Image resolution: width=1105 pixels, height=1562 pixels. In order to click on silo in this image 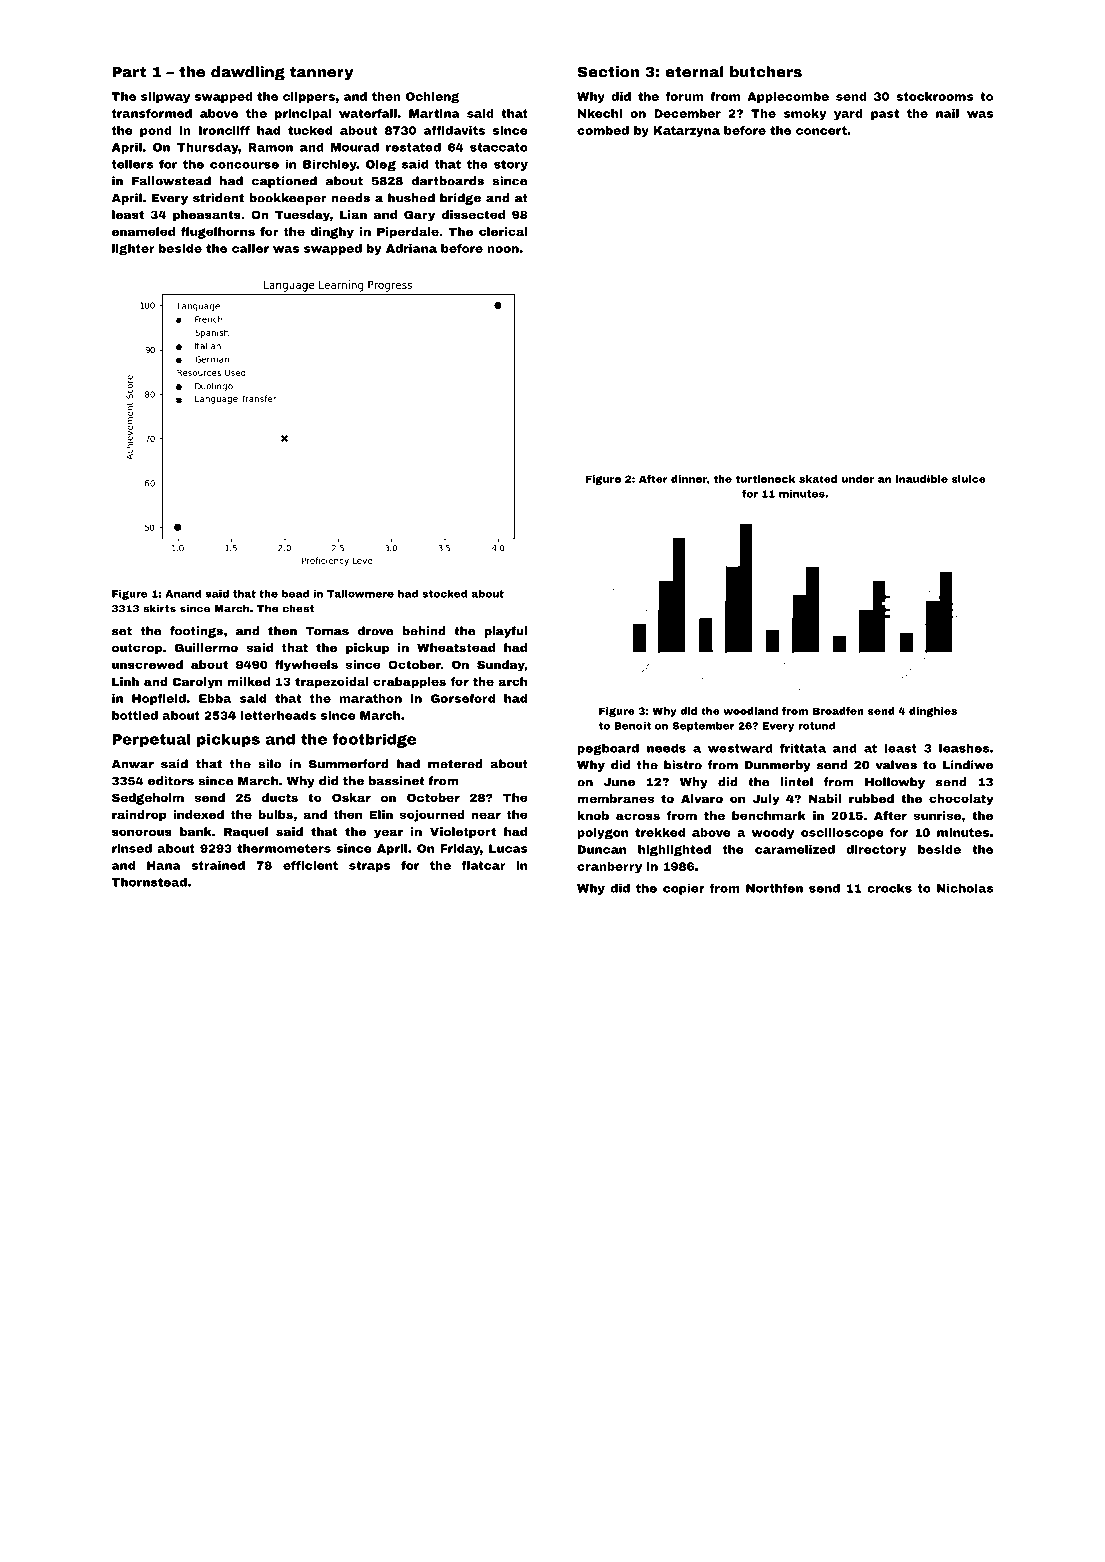, I will do `click(270, 764)`.
